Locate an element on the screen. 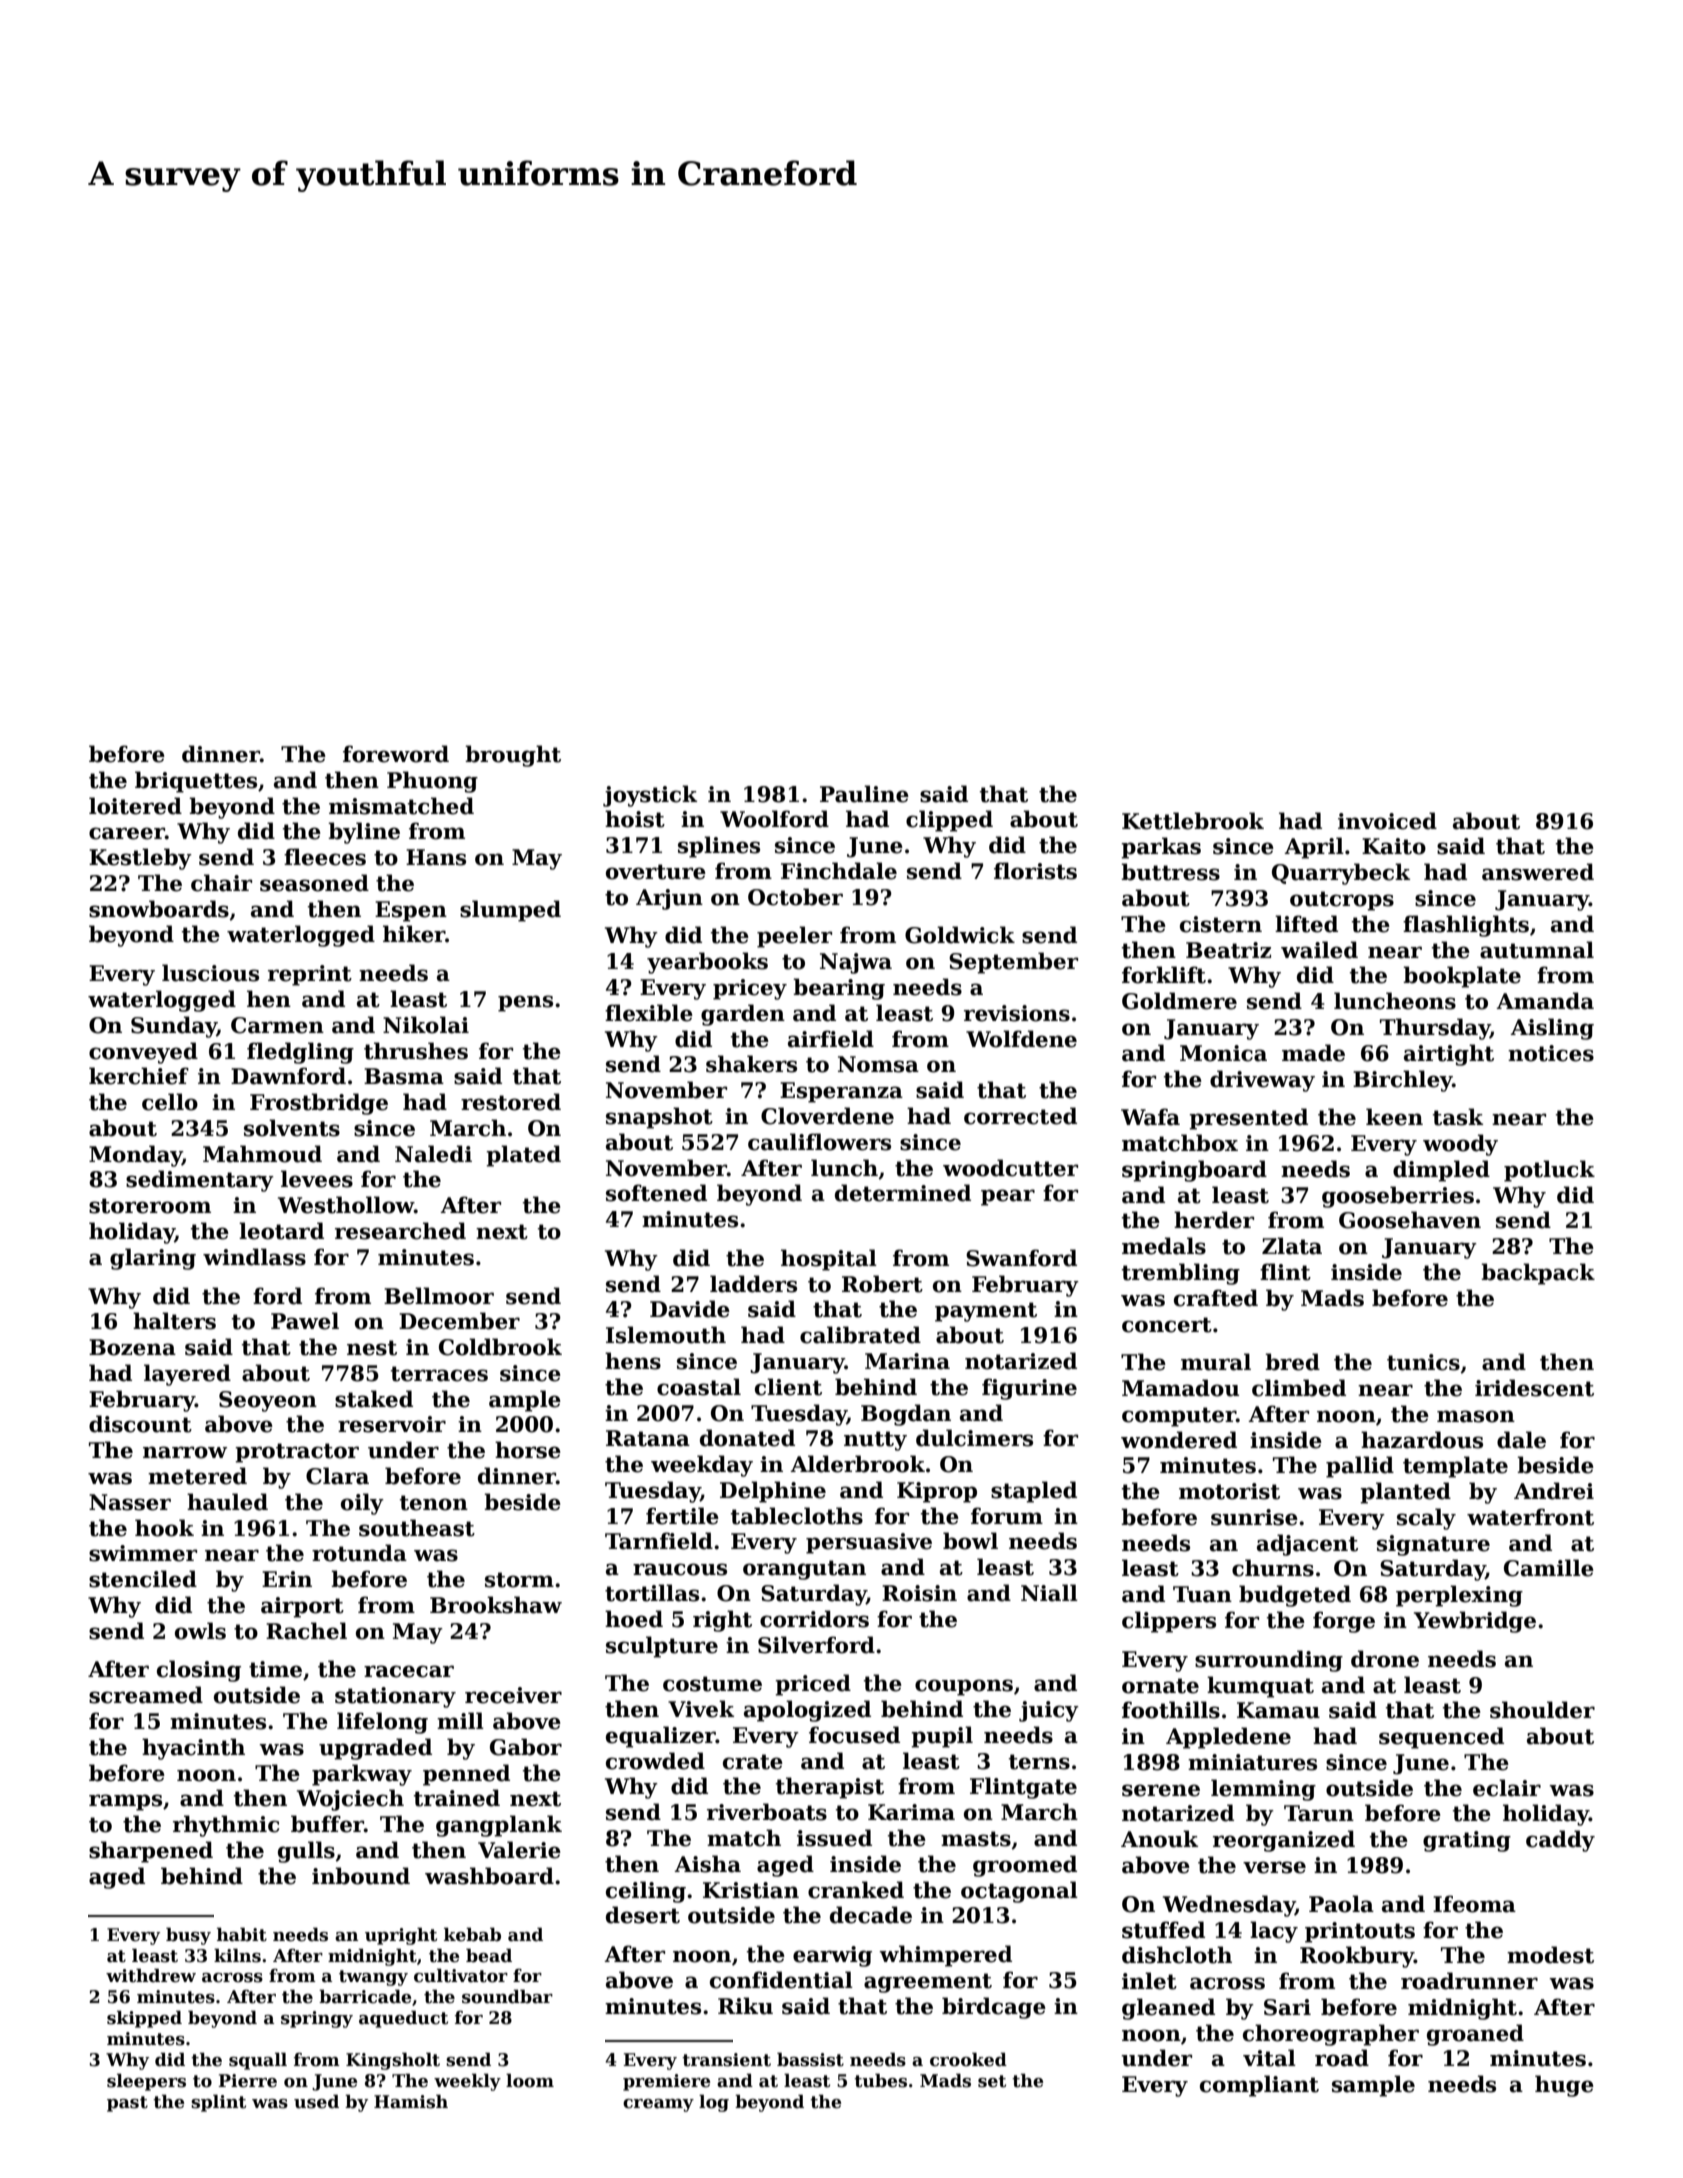 The image size is (1683, 2178). Hamish is located at coordinates (411, 2101).
